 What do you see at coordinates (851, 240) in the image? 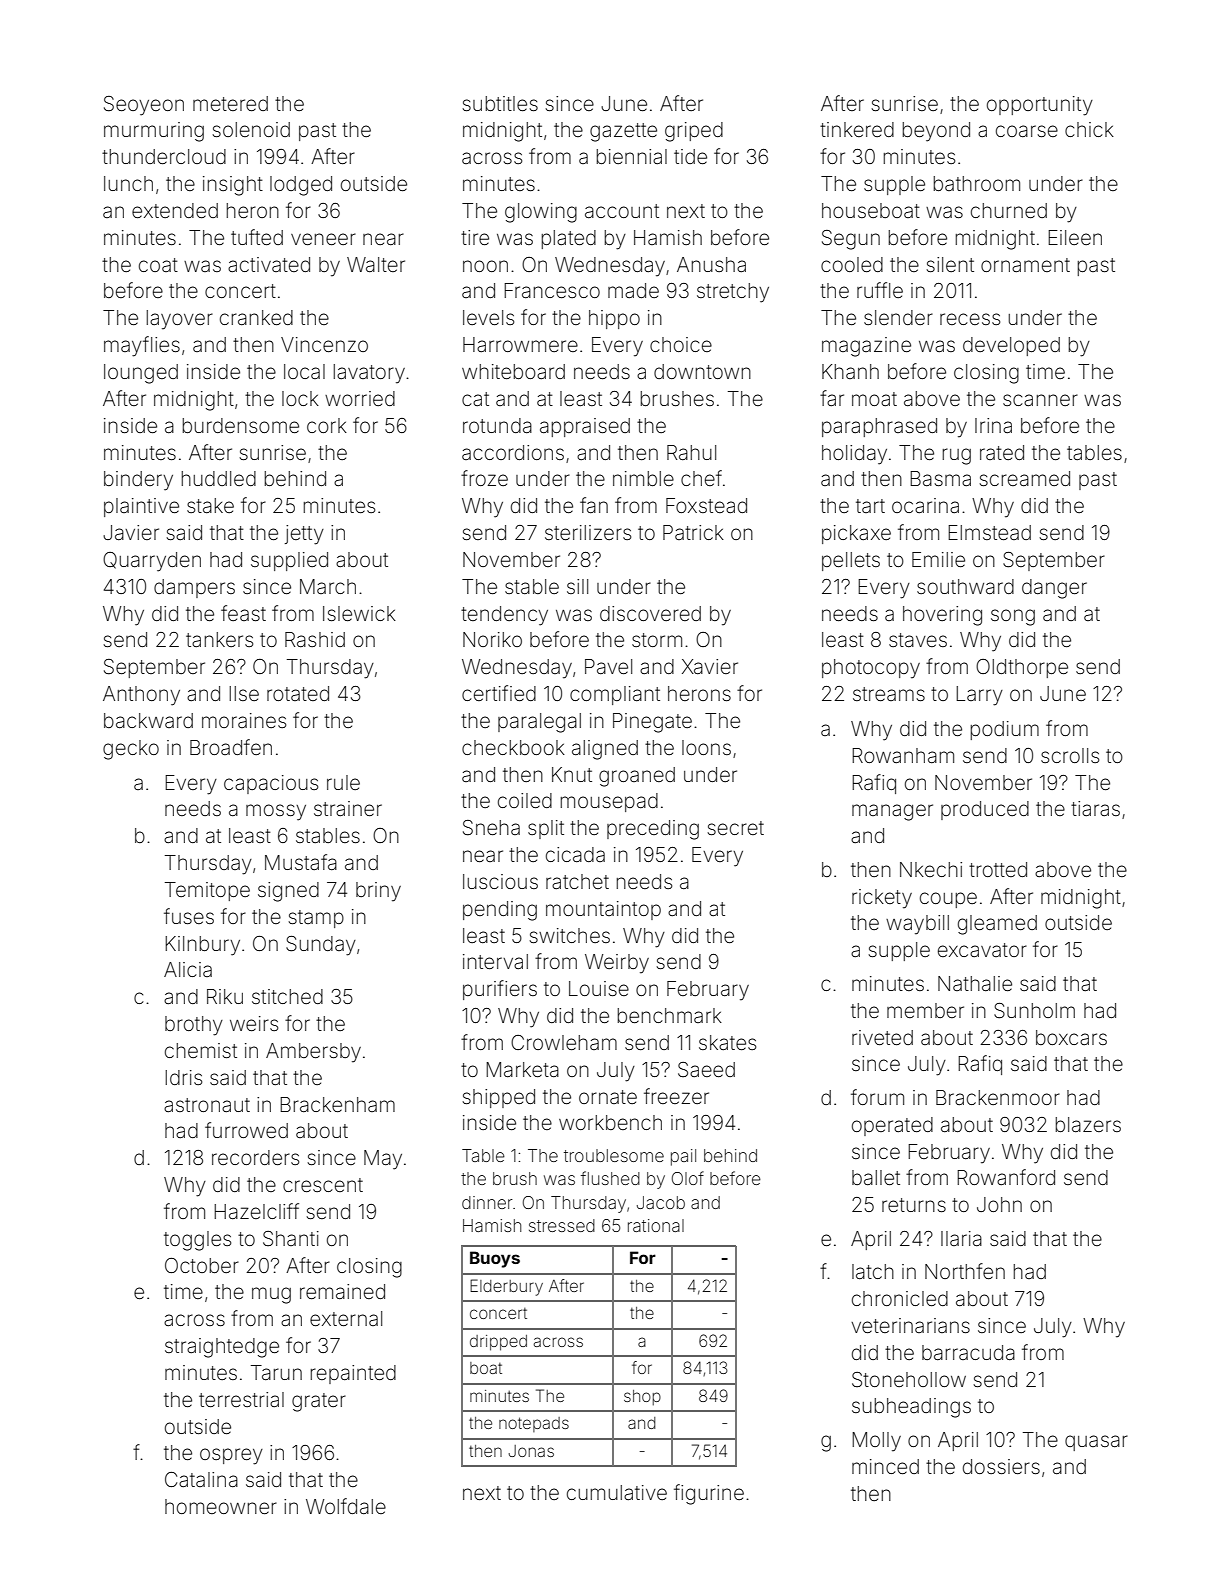
I see `Segun` at bounding box center [851, 240].
